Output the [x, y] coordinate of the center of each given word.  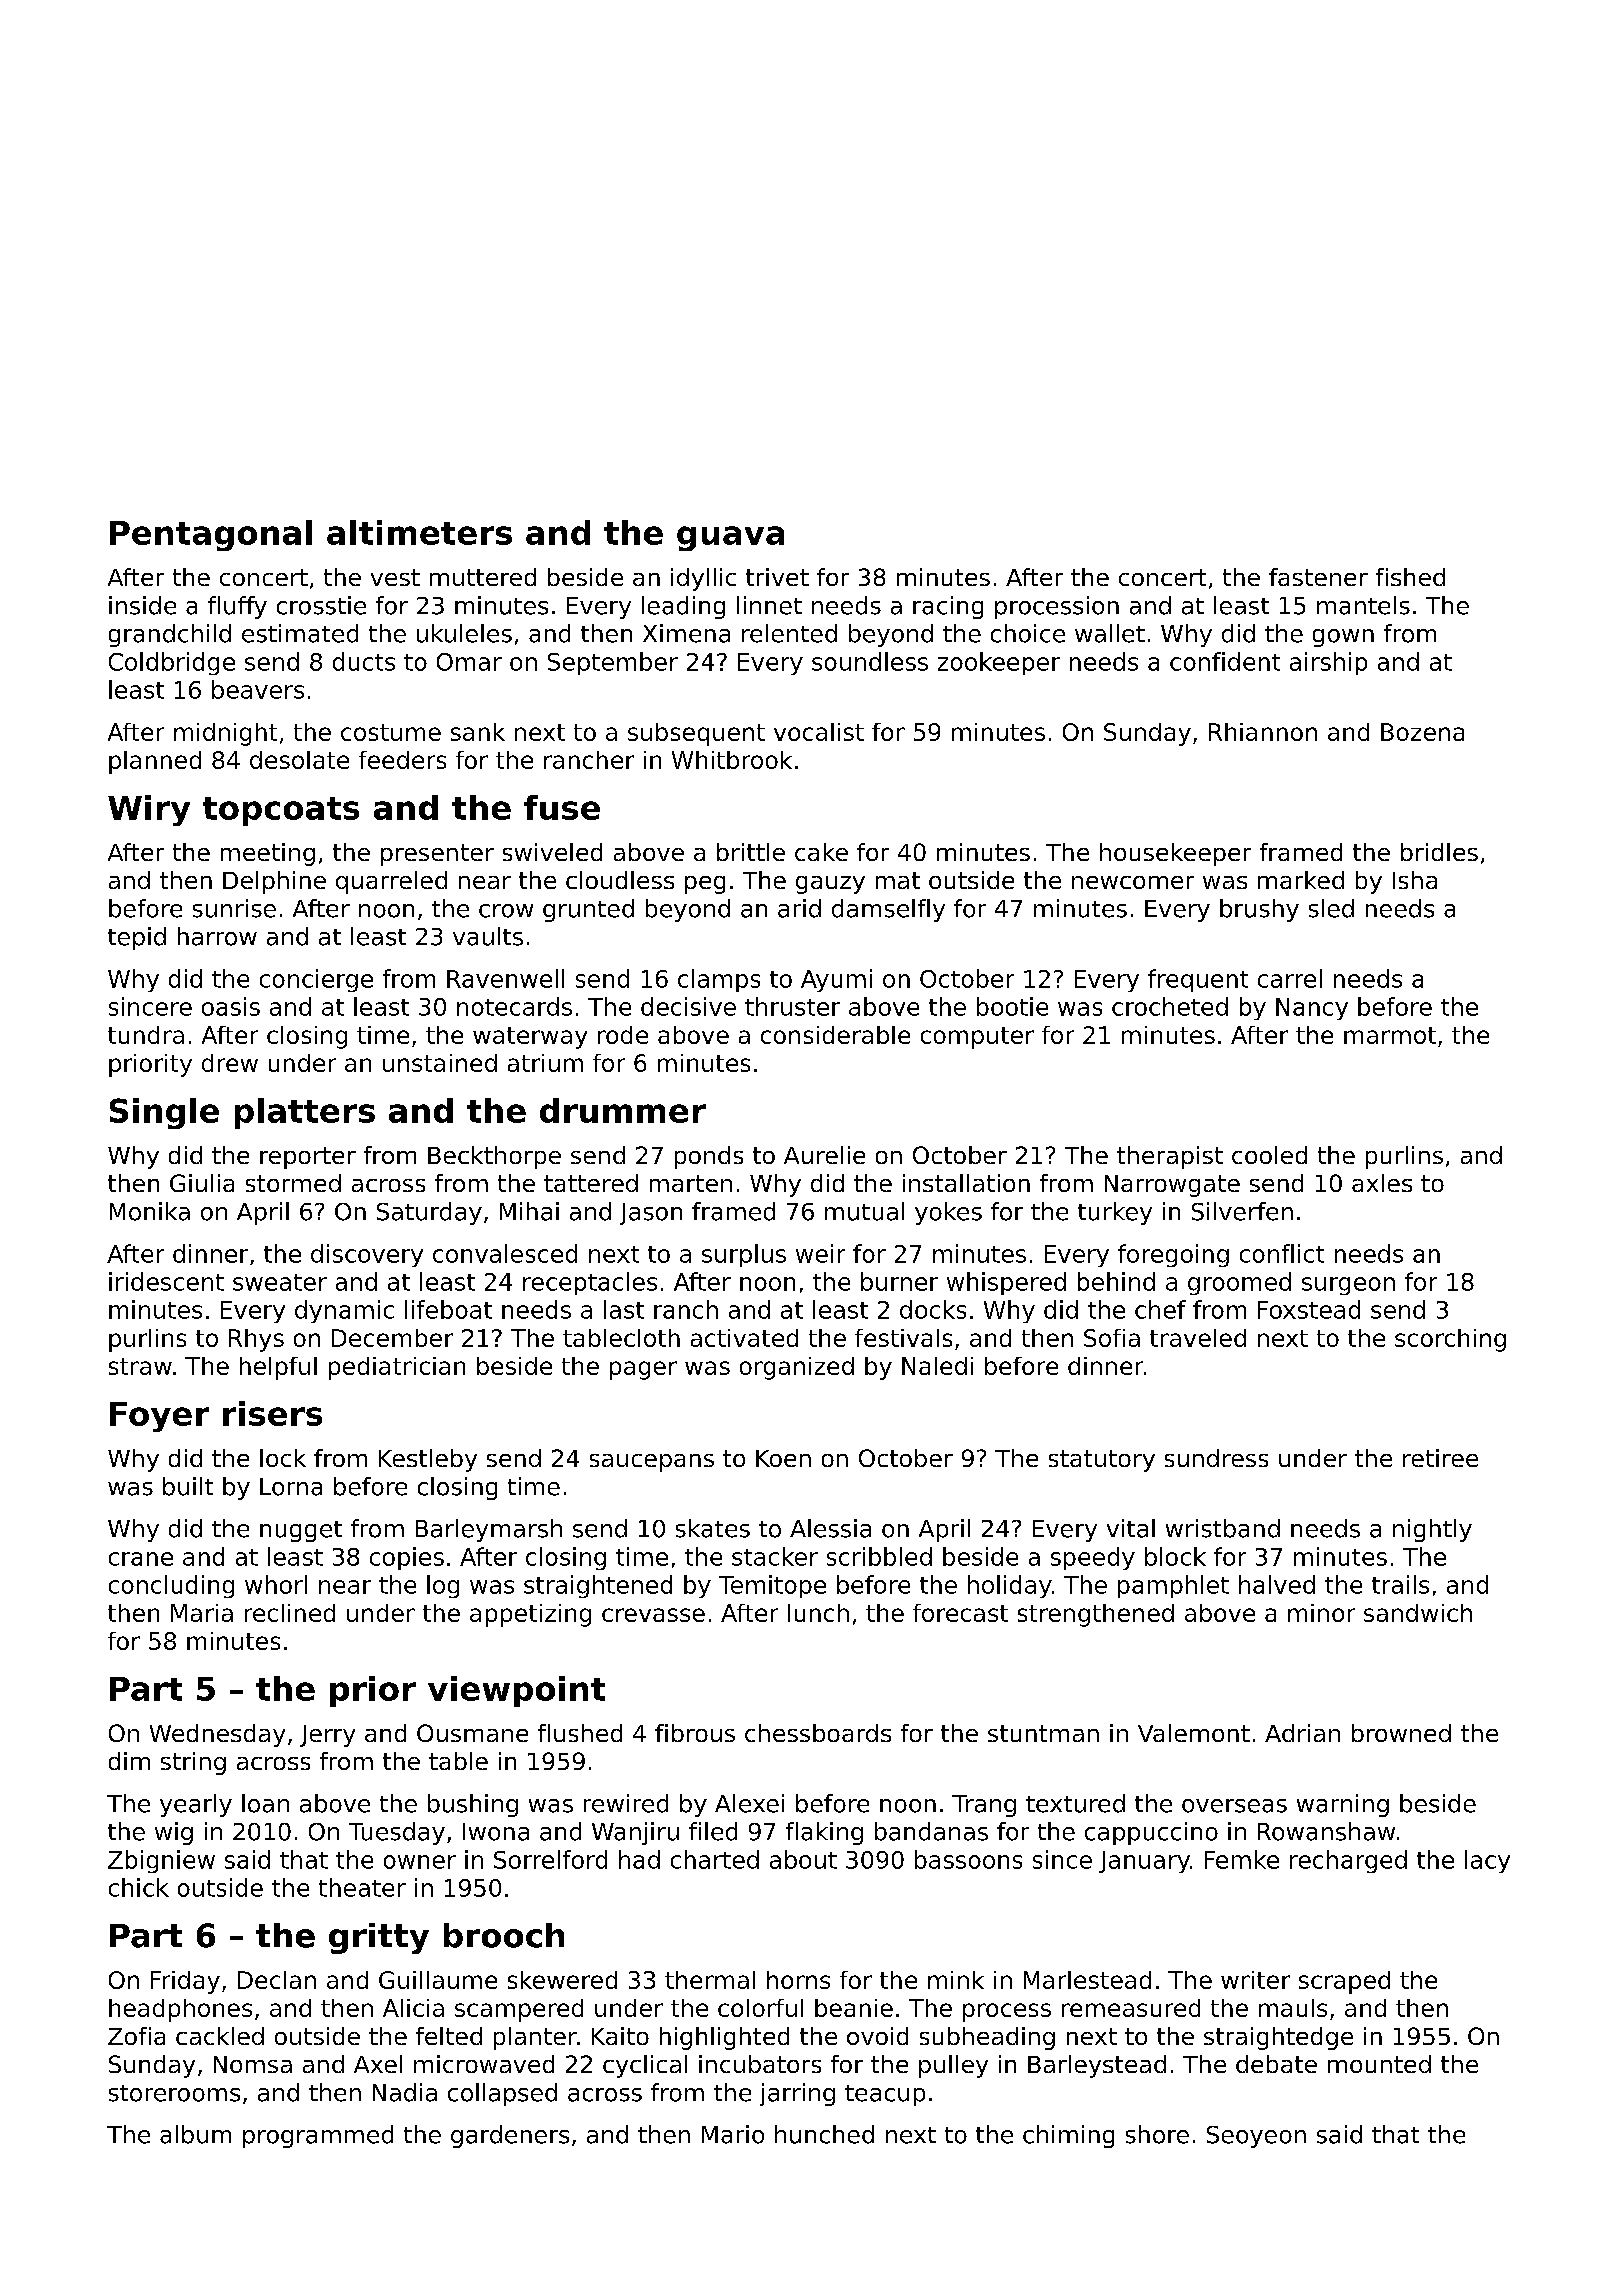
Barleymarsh [489, 1530]
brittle [751, 852]
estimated [300, 633]
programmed [318, 2136]
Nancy [1312, 1009]
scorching [1450, 1340]
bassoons [968, 1859]
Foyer [159, 1417]
